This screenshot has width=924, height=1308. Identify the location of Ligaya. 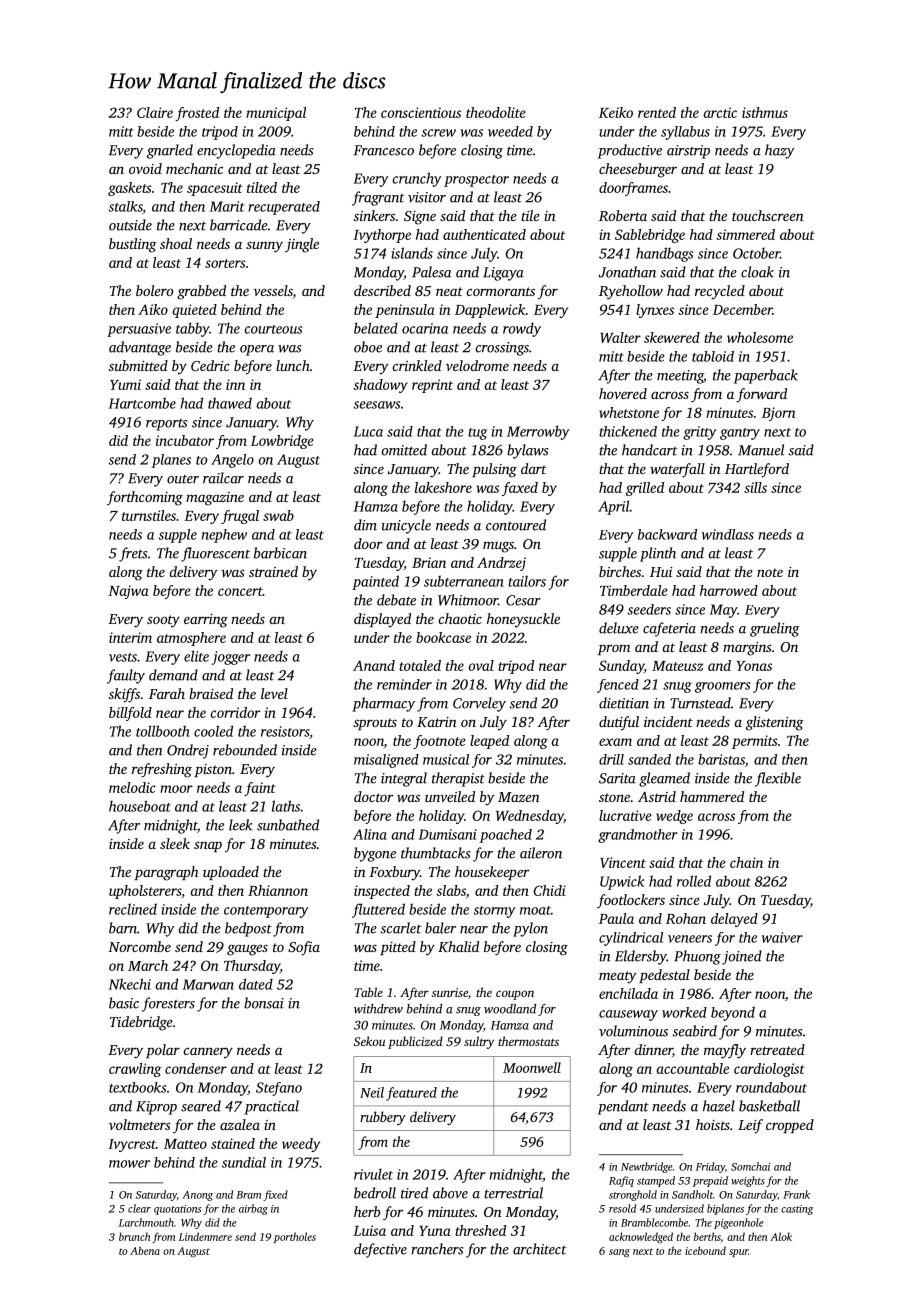
(503, 274).
